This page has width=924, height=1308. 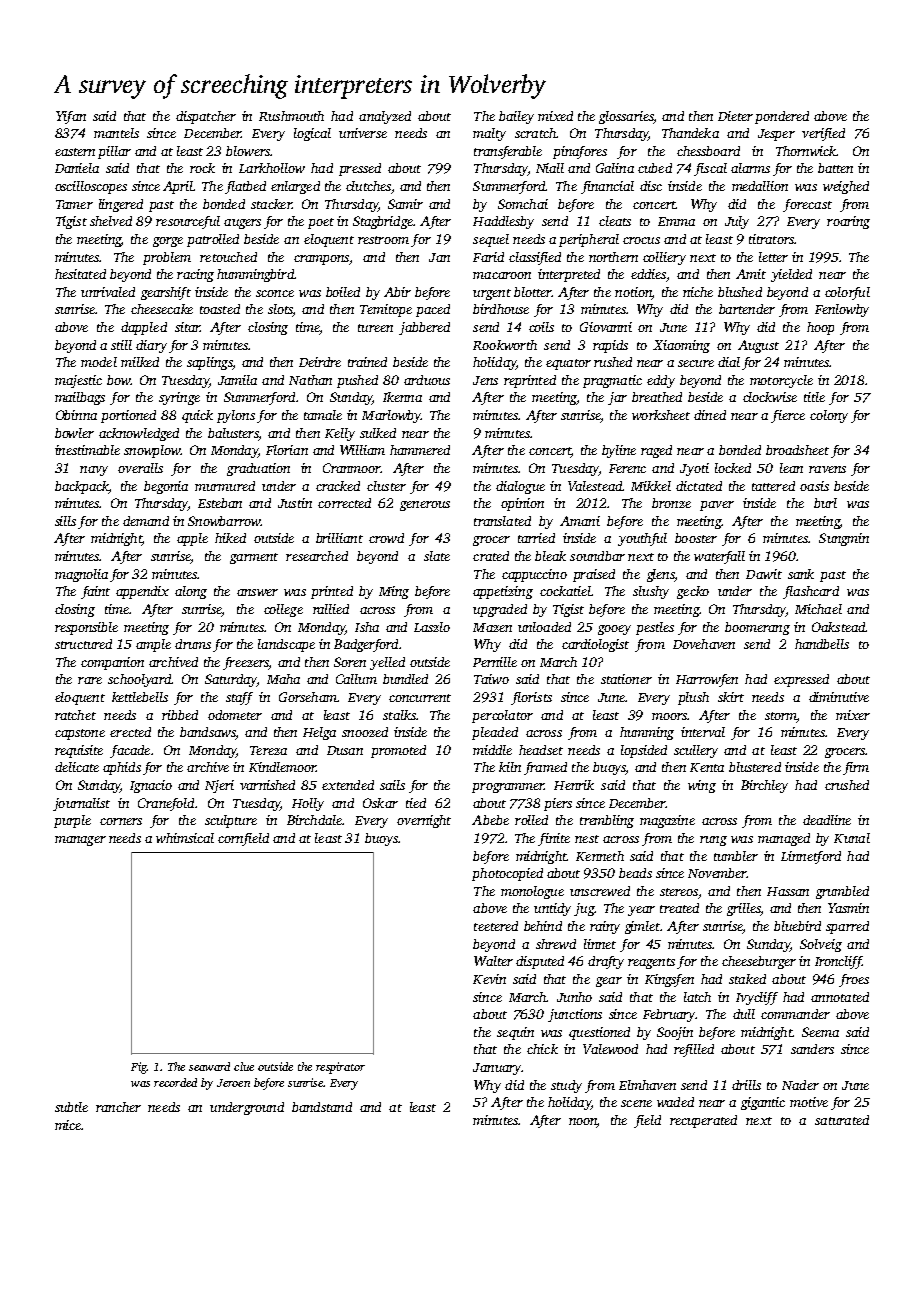 What do you see at coordinates (245, 187) in the page?
I see `flatbed` at bounding box center [245, 187].
